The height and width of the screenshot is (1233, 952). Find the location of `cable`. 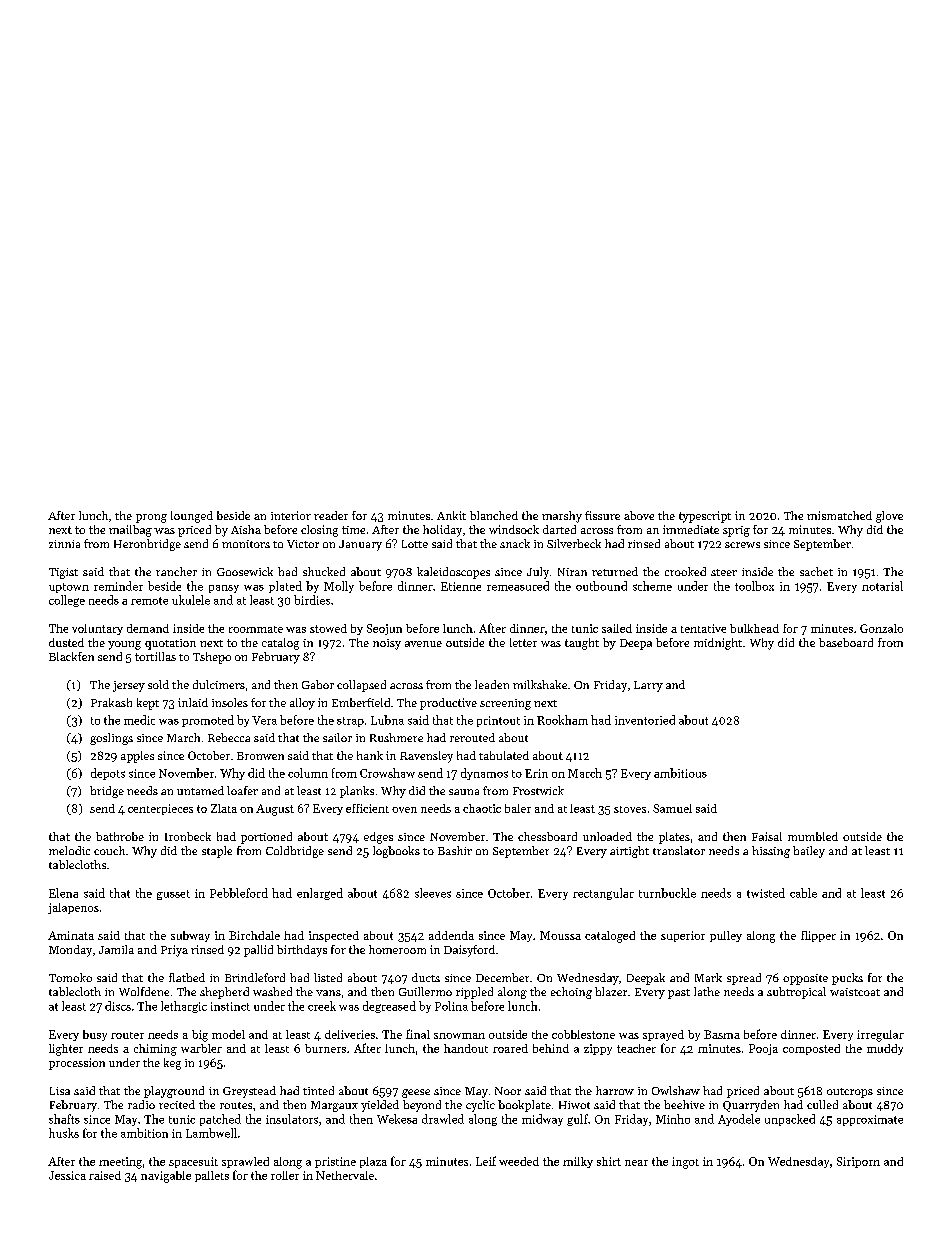

cable is located at coordinates (803, 893).
